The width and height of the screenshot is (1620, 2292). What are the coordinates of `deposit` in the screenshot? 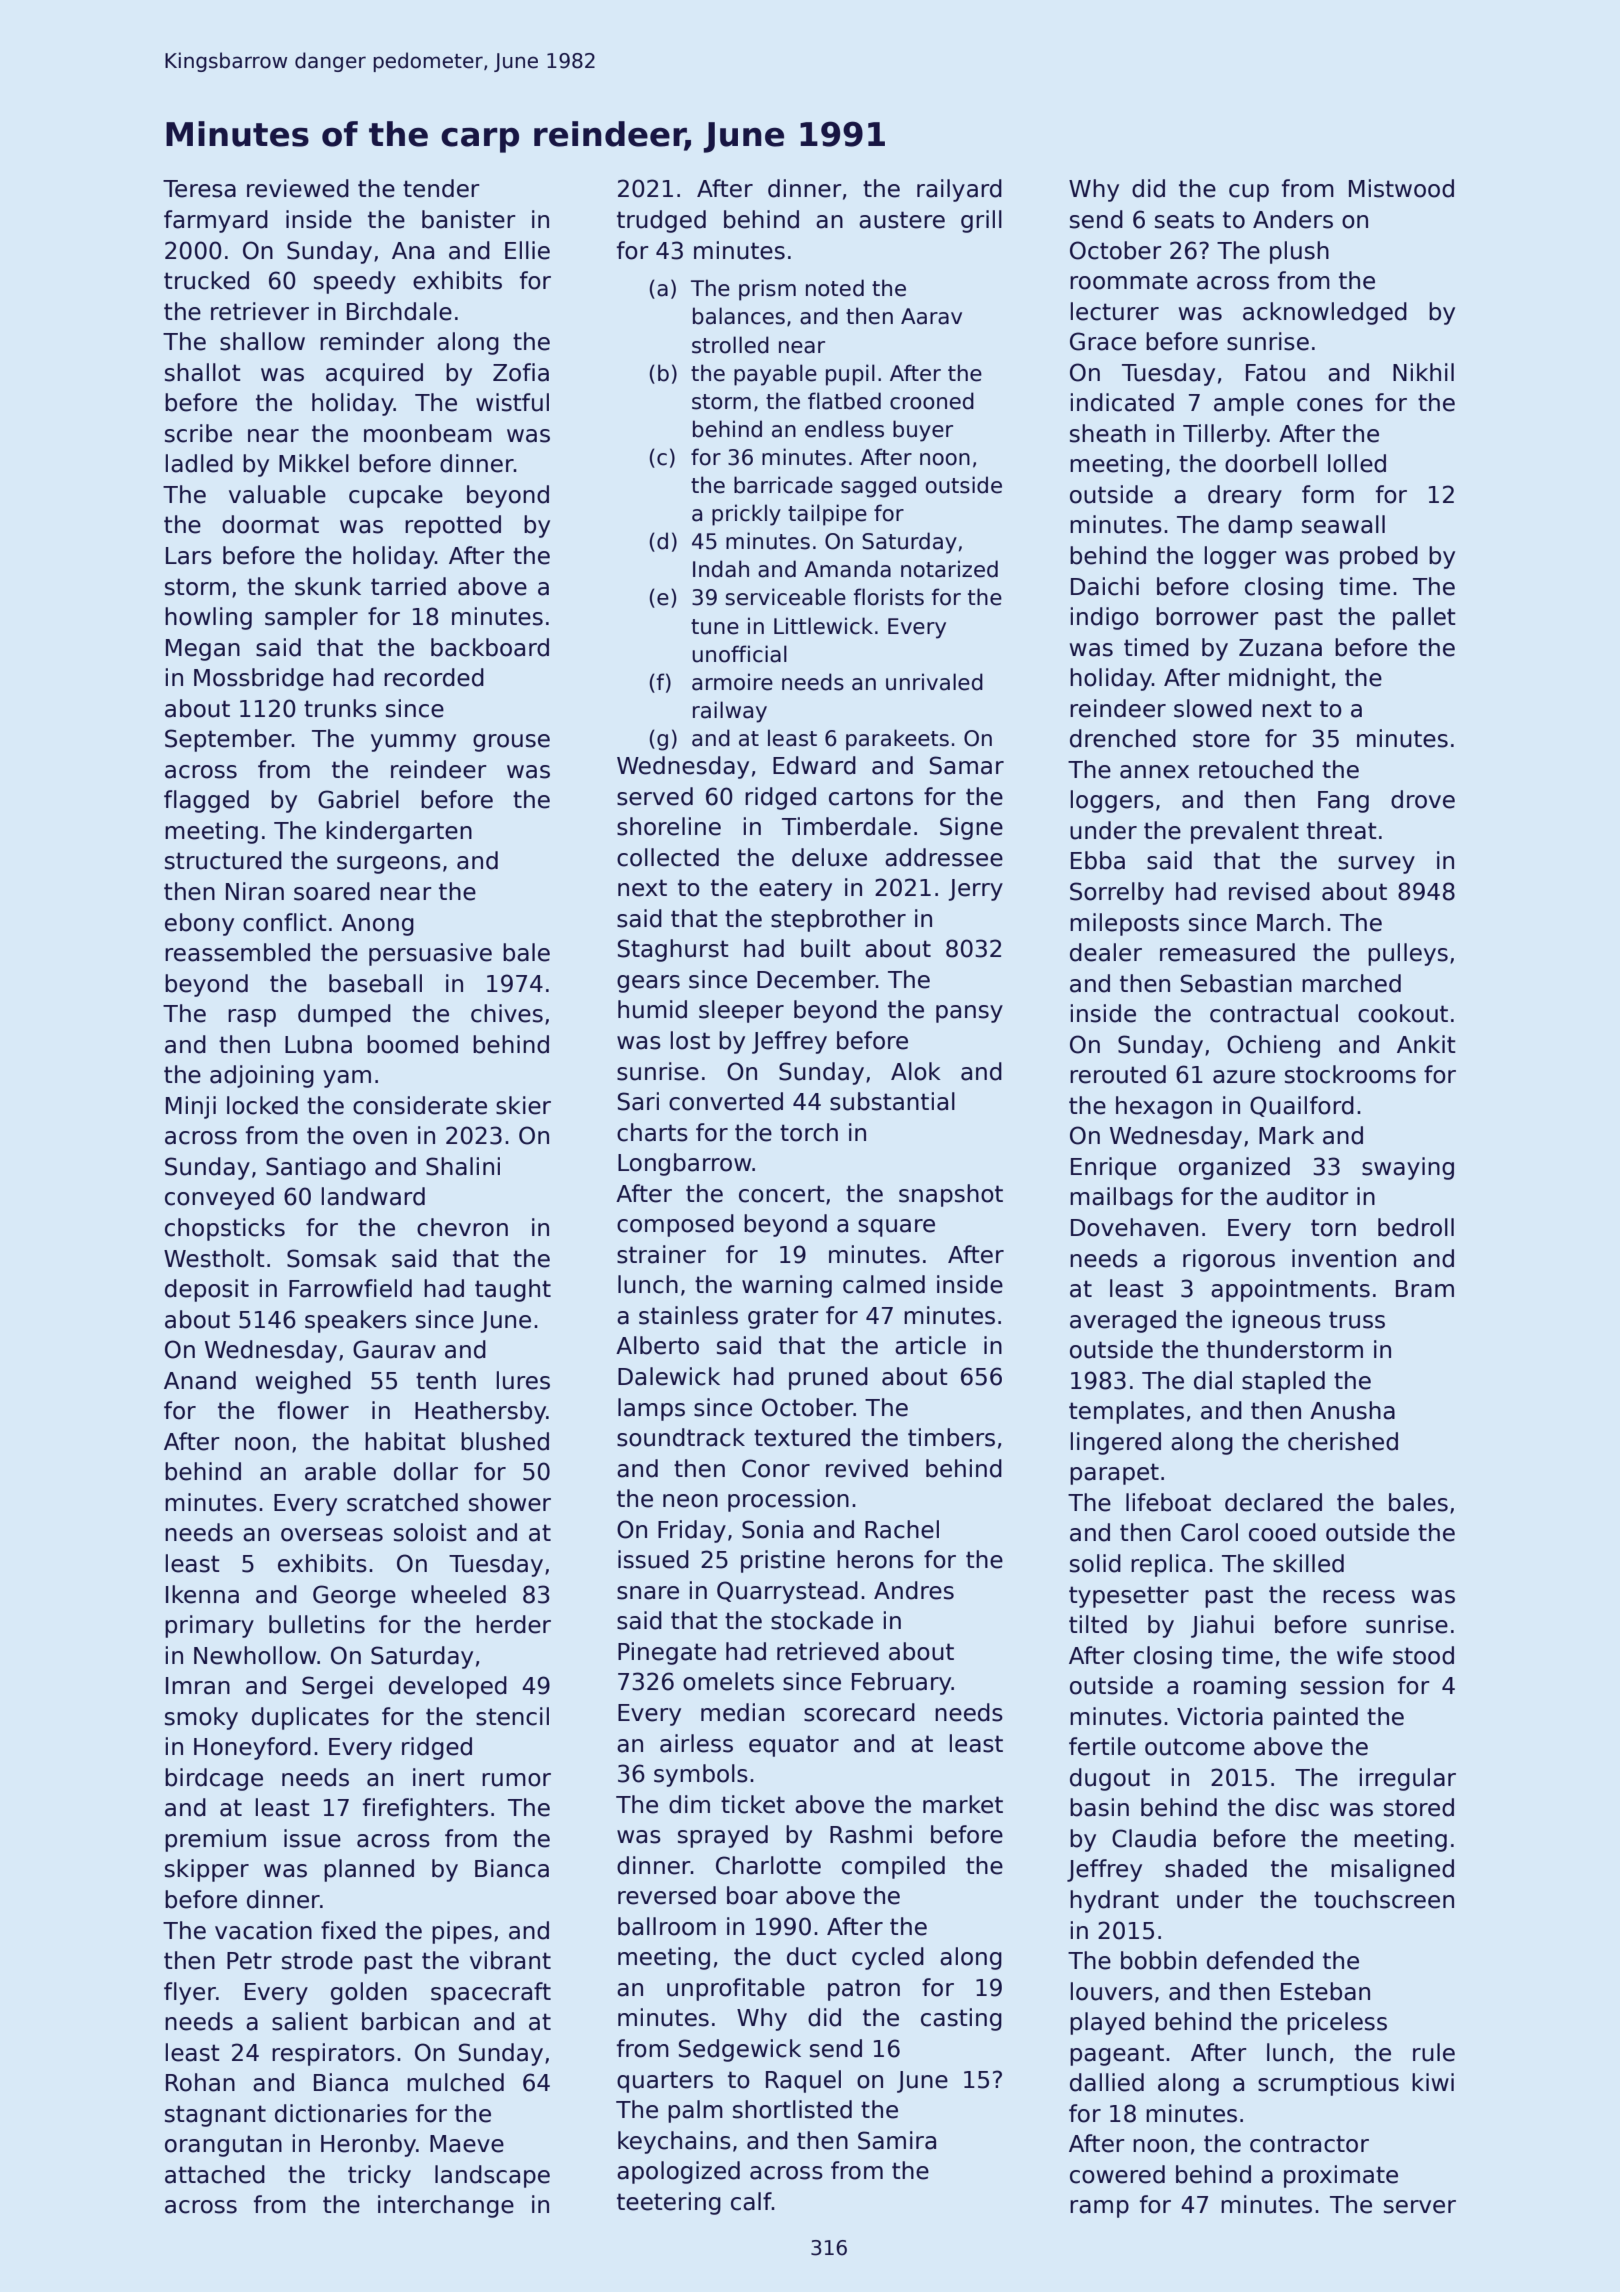 It's located at (207, 1290).
